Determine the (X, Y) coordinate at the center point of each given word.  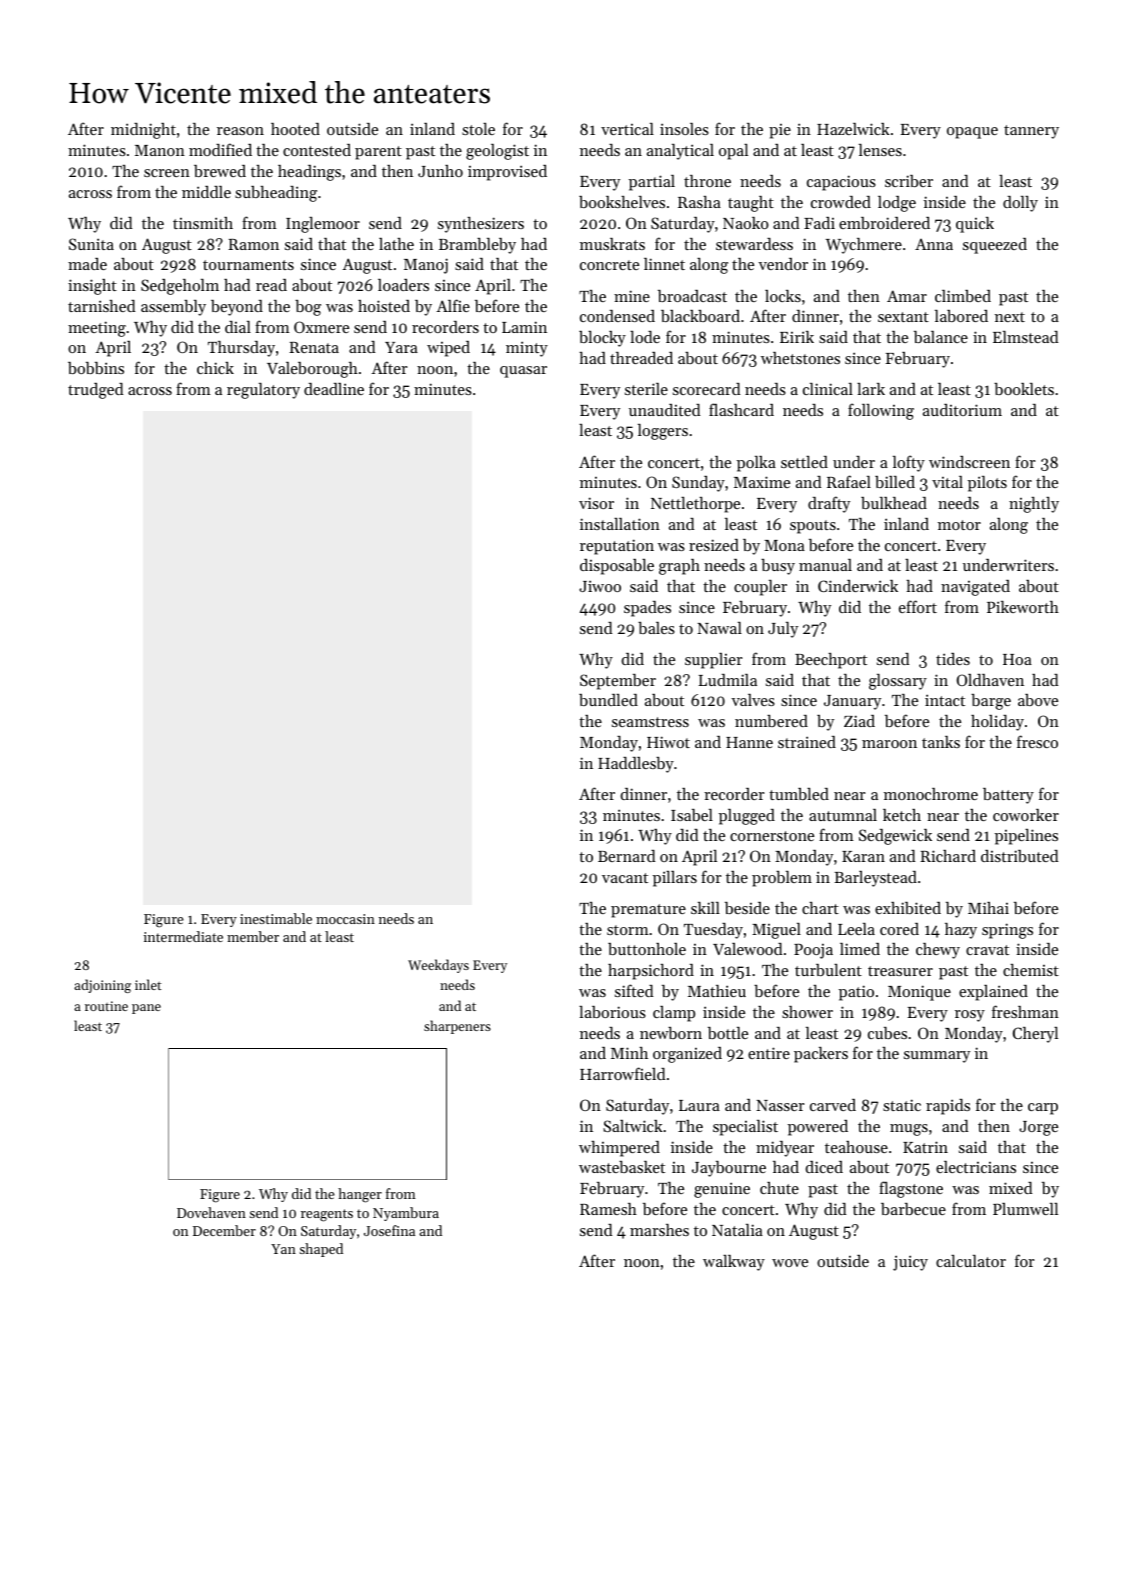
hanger (360, 1195)
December (224, 1230)
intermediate (183, 936)
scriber (909, 181)
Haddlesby (636, 765)
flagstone (911, 1189)
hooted (295, 129)
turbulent (828, 970)
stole (478, 129)
